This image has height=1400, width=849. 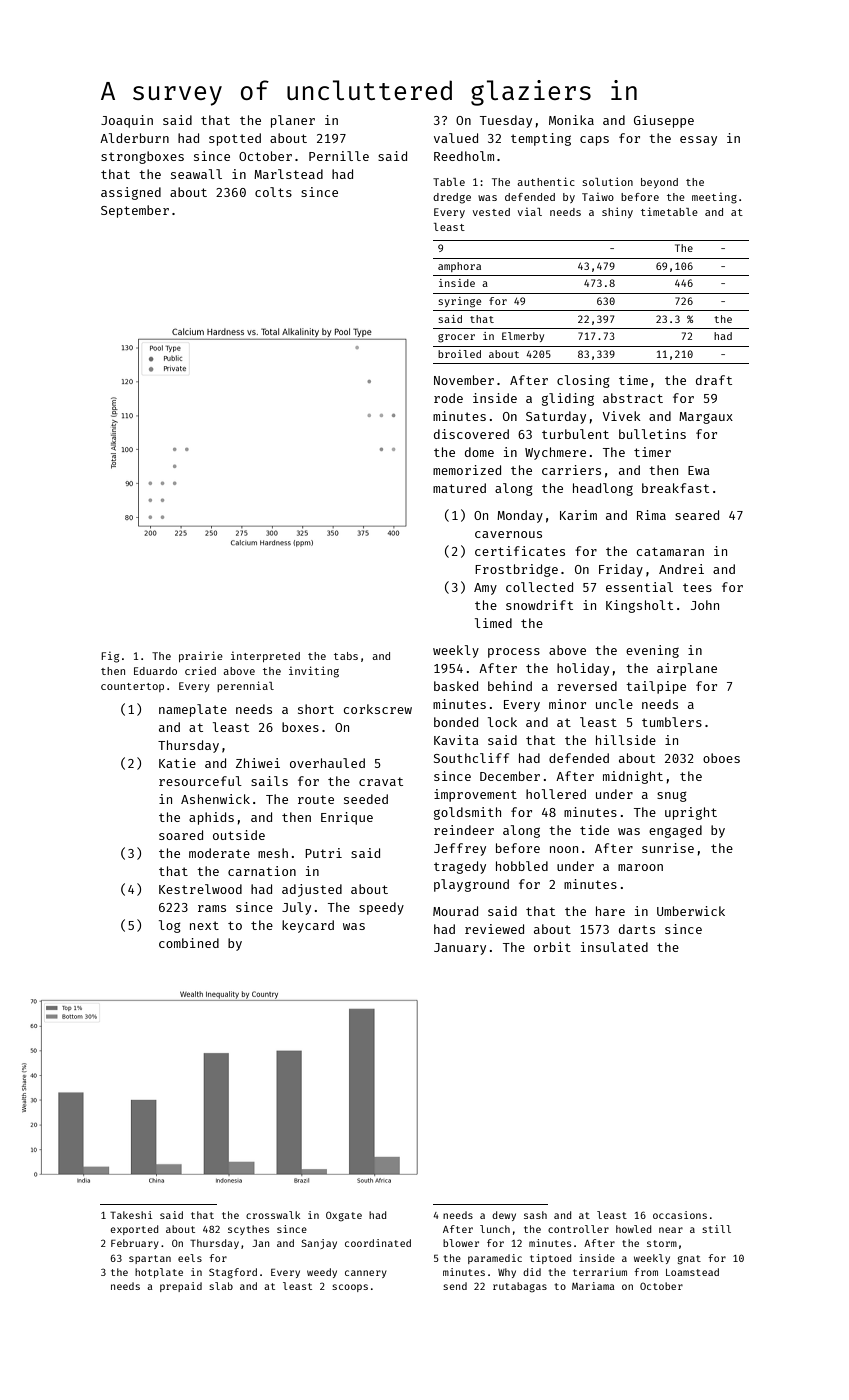 What do you see at coordinates (467, 470) in the image?
I see `memorized` at bounding box center [467, 470].
